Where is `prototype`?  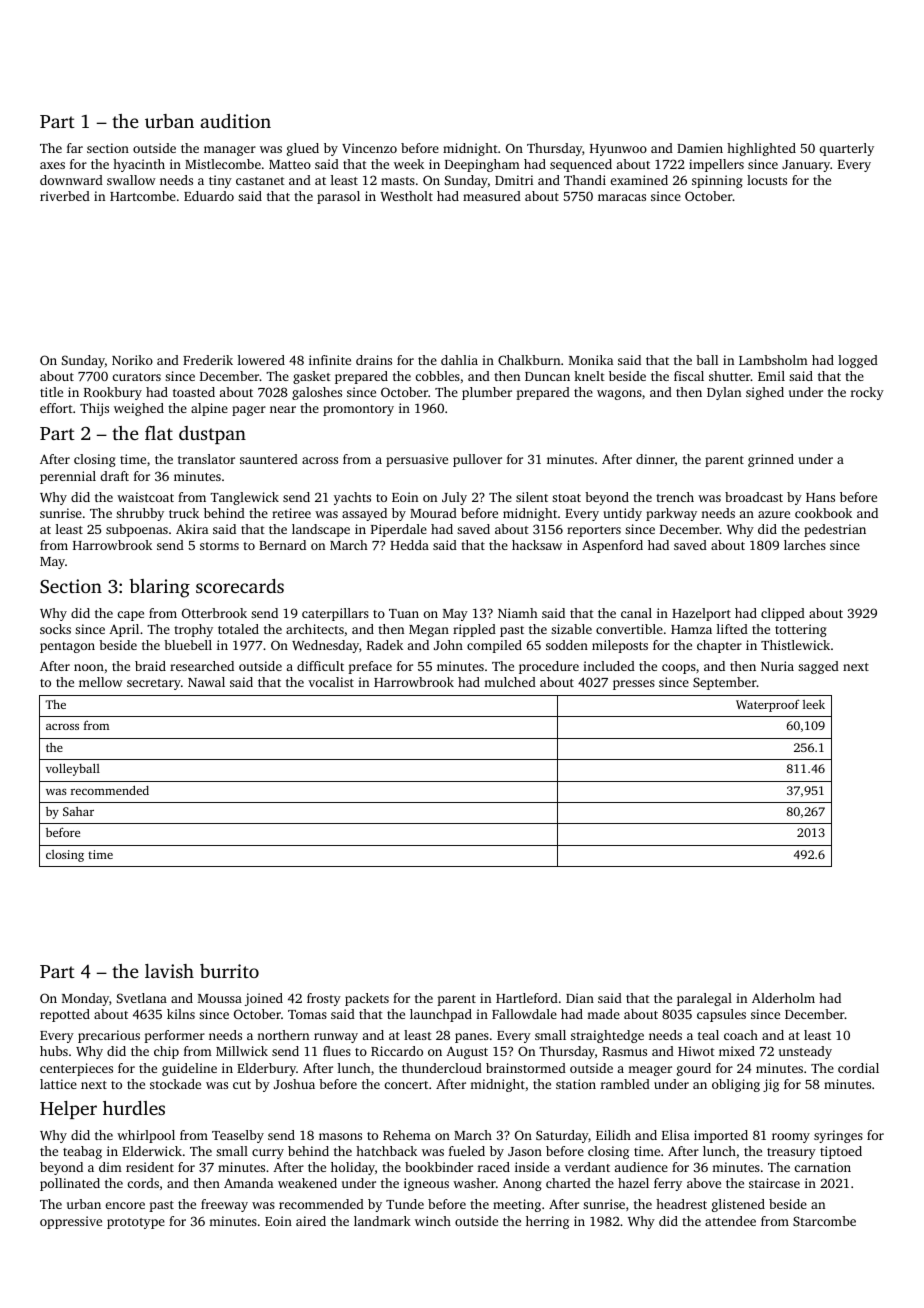
prototype is located at coordinates (136, 1223).
